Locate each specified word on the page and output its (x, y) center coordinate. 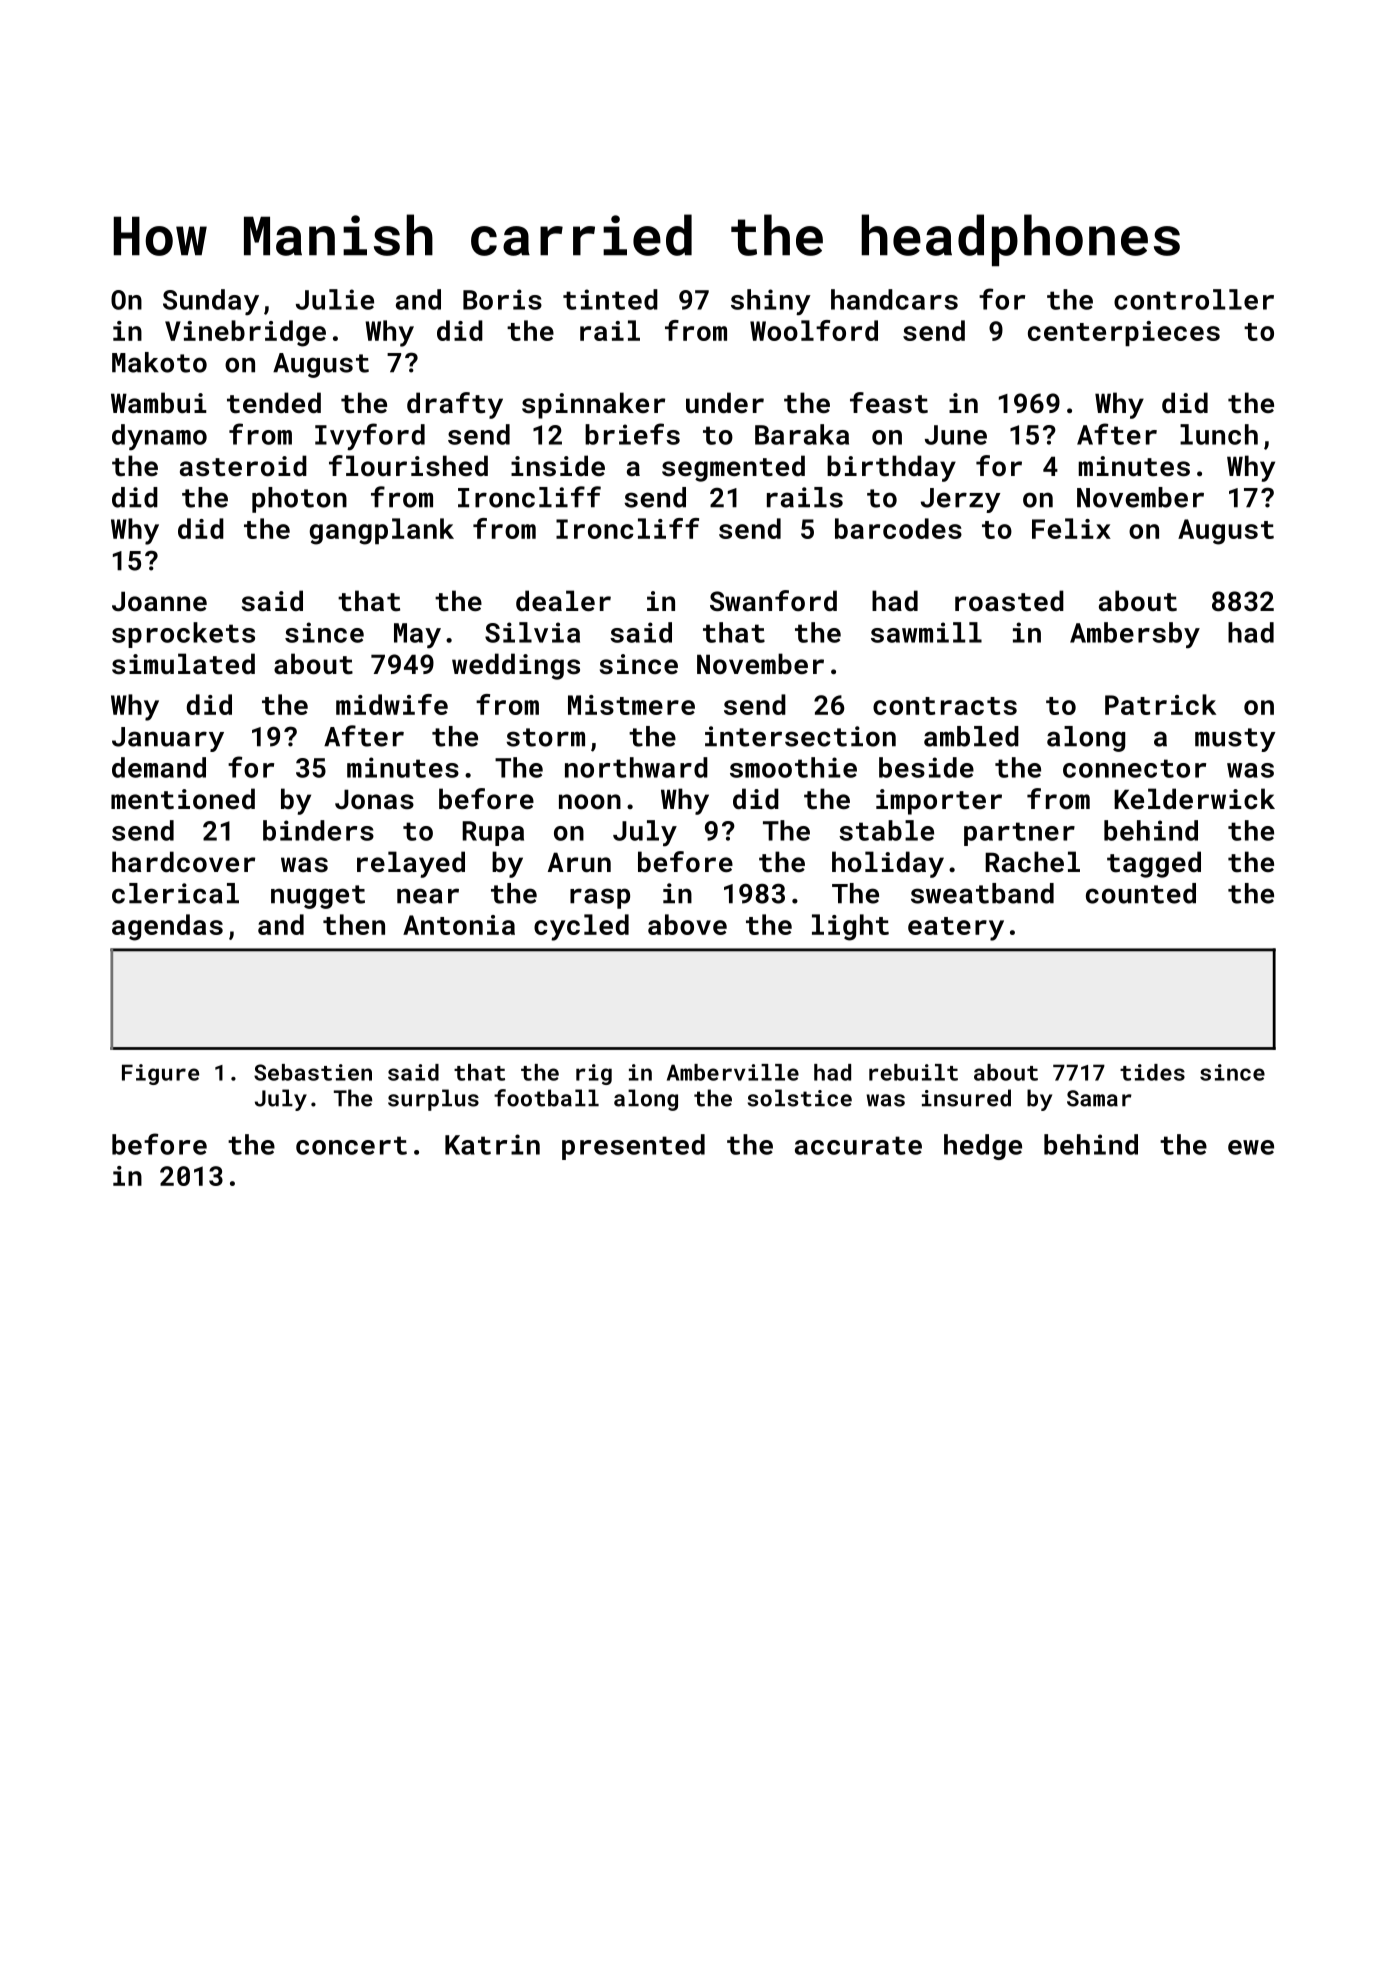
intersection (800, 736)
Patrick (1160, 704)
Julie (335, 299)
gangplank (382, 531)
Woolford (814, 330)
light (850, 927)
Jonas (374, 799)
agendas (167, 927)
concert (351, 1145)
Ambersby (1135, 635)
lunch (1219, 434)
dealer (563, 600)
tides (1152, 1072)
